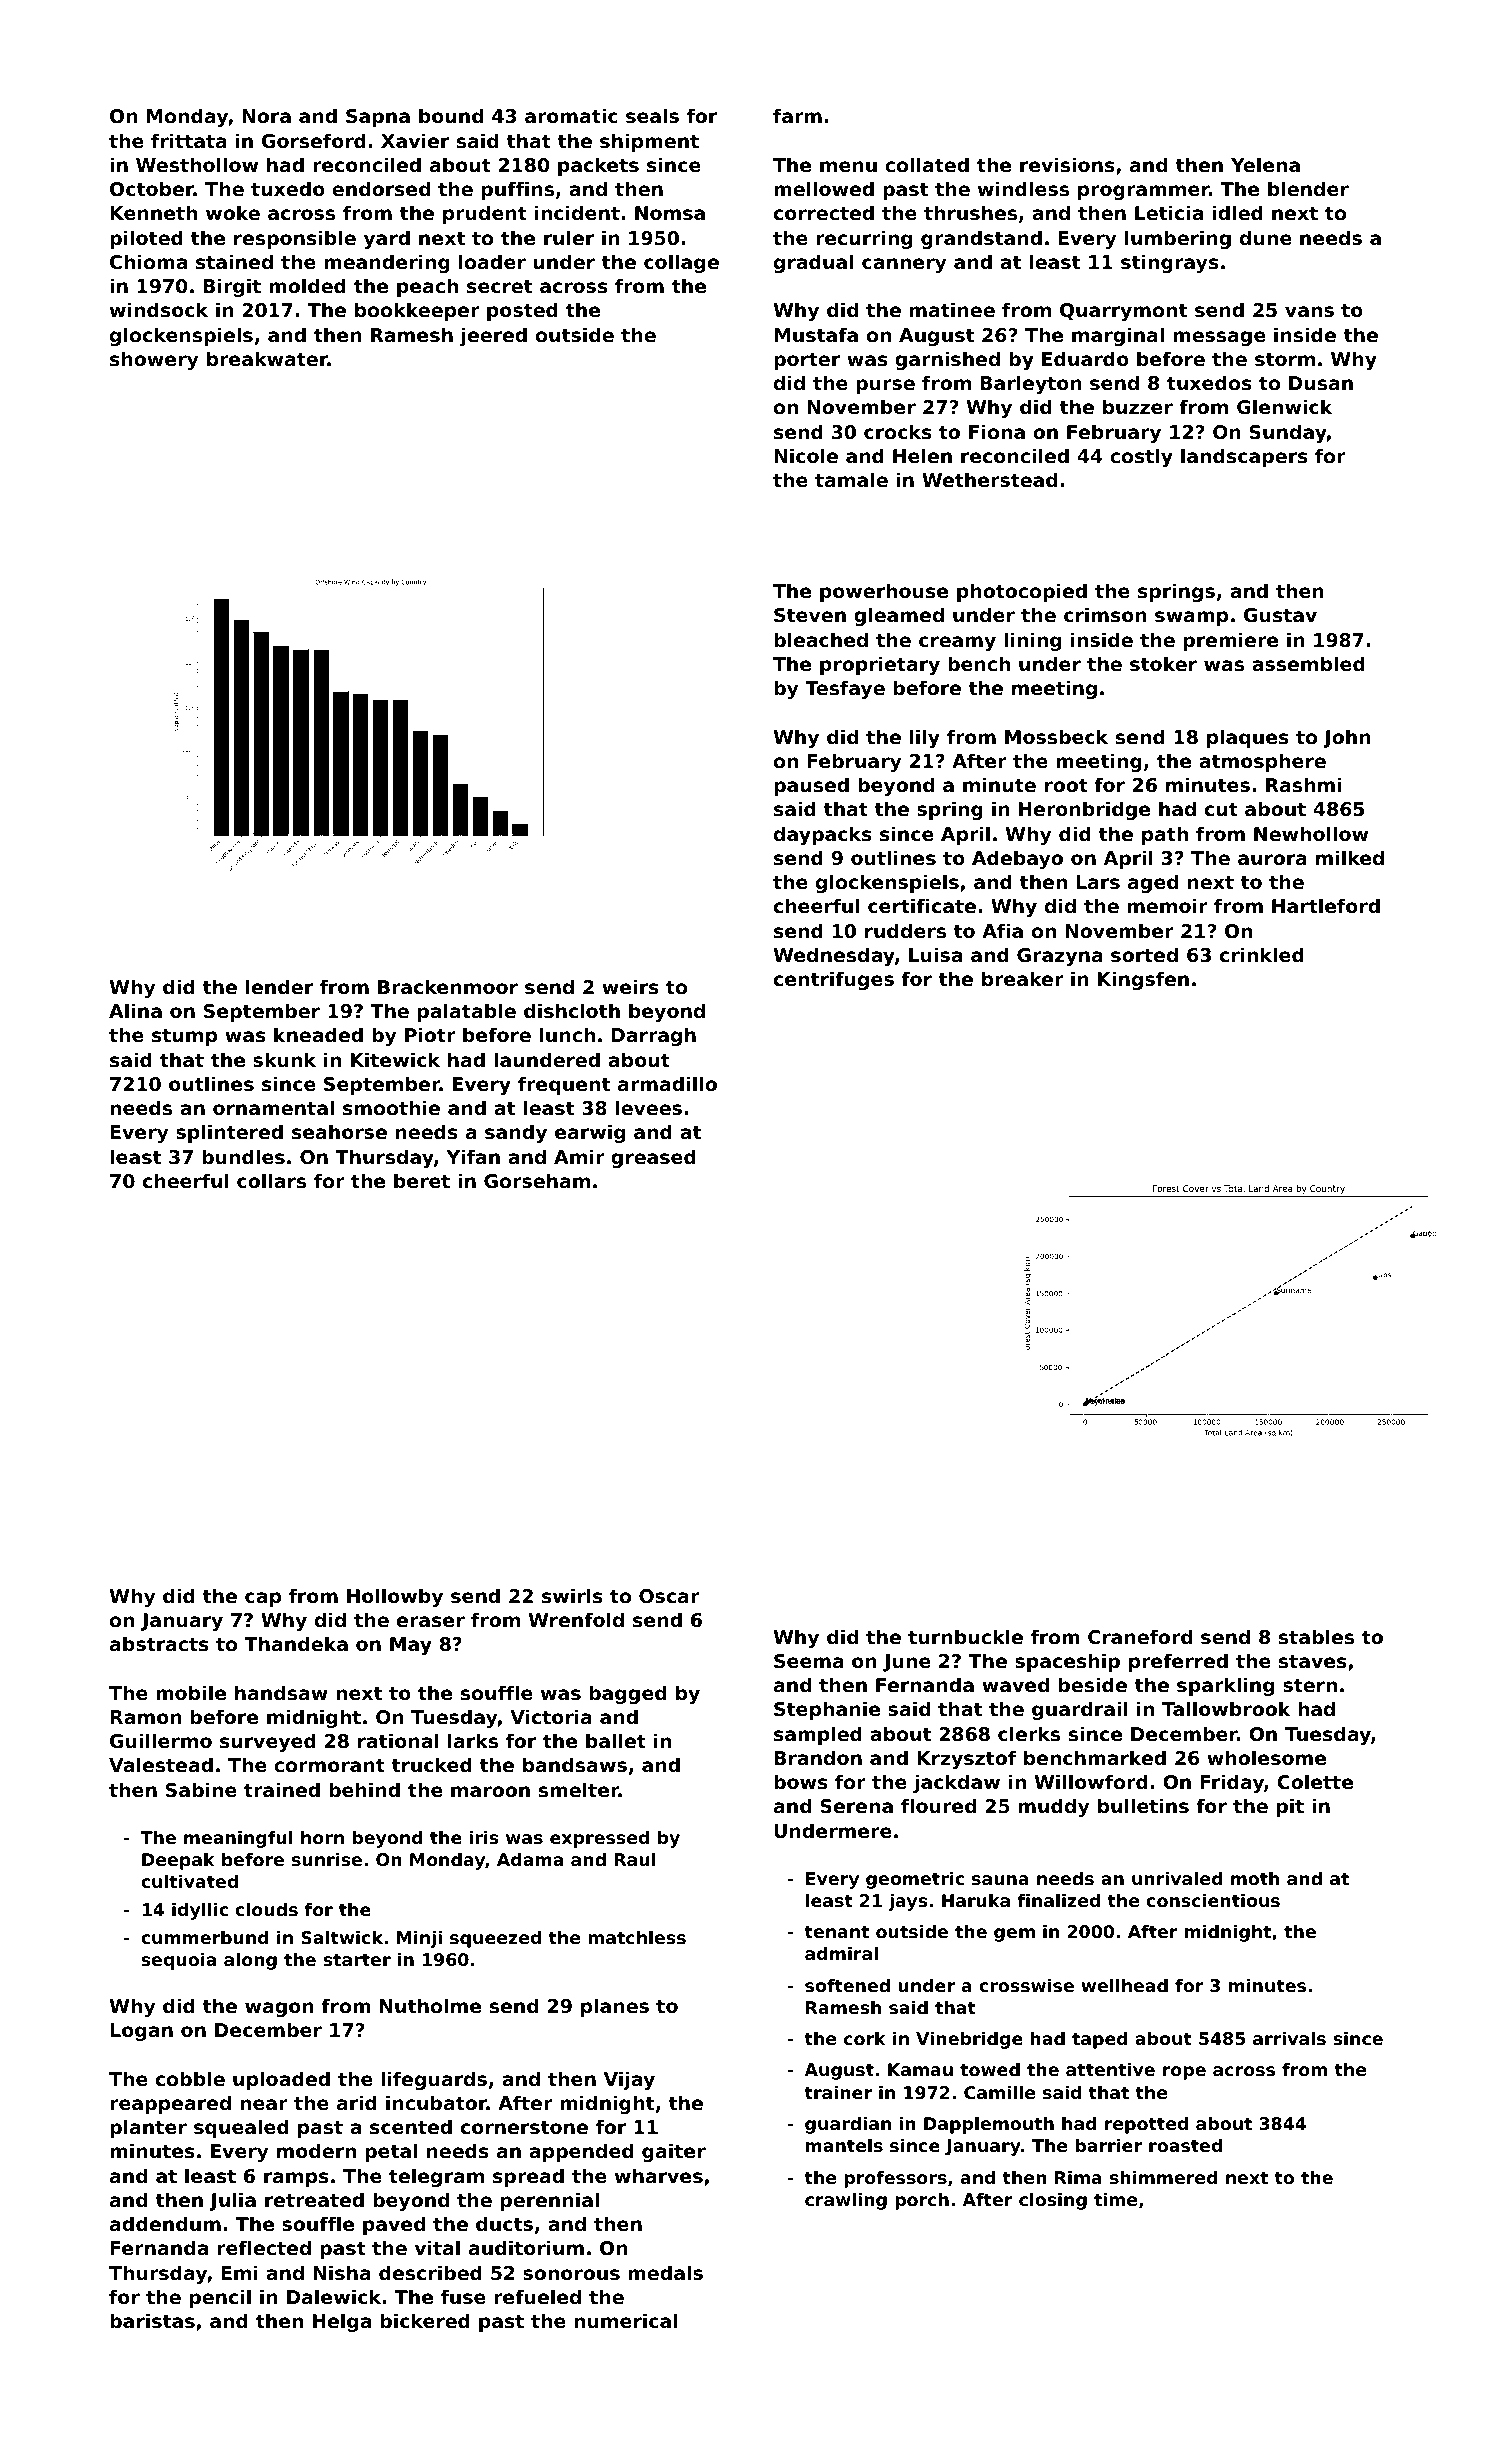  What do you see at coordinates (895, 2179) in the image?
I see `professors` at bounding box center [895, 2179].
